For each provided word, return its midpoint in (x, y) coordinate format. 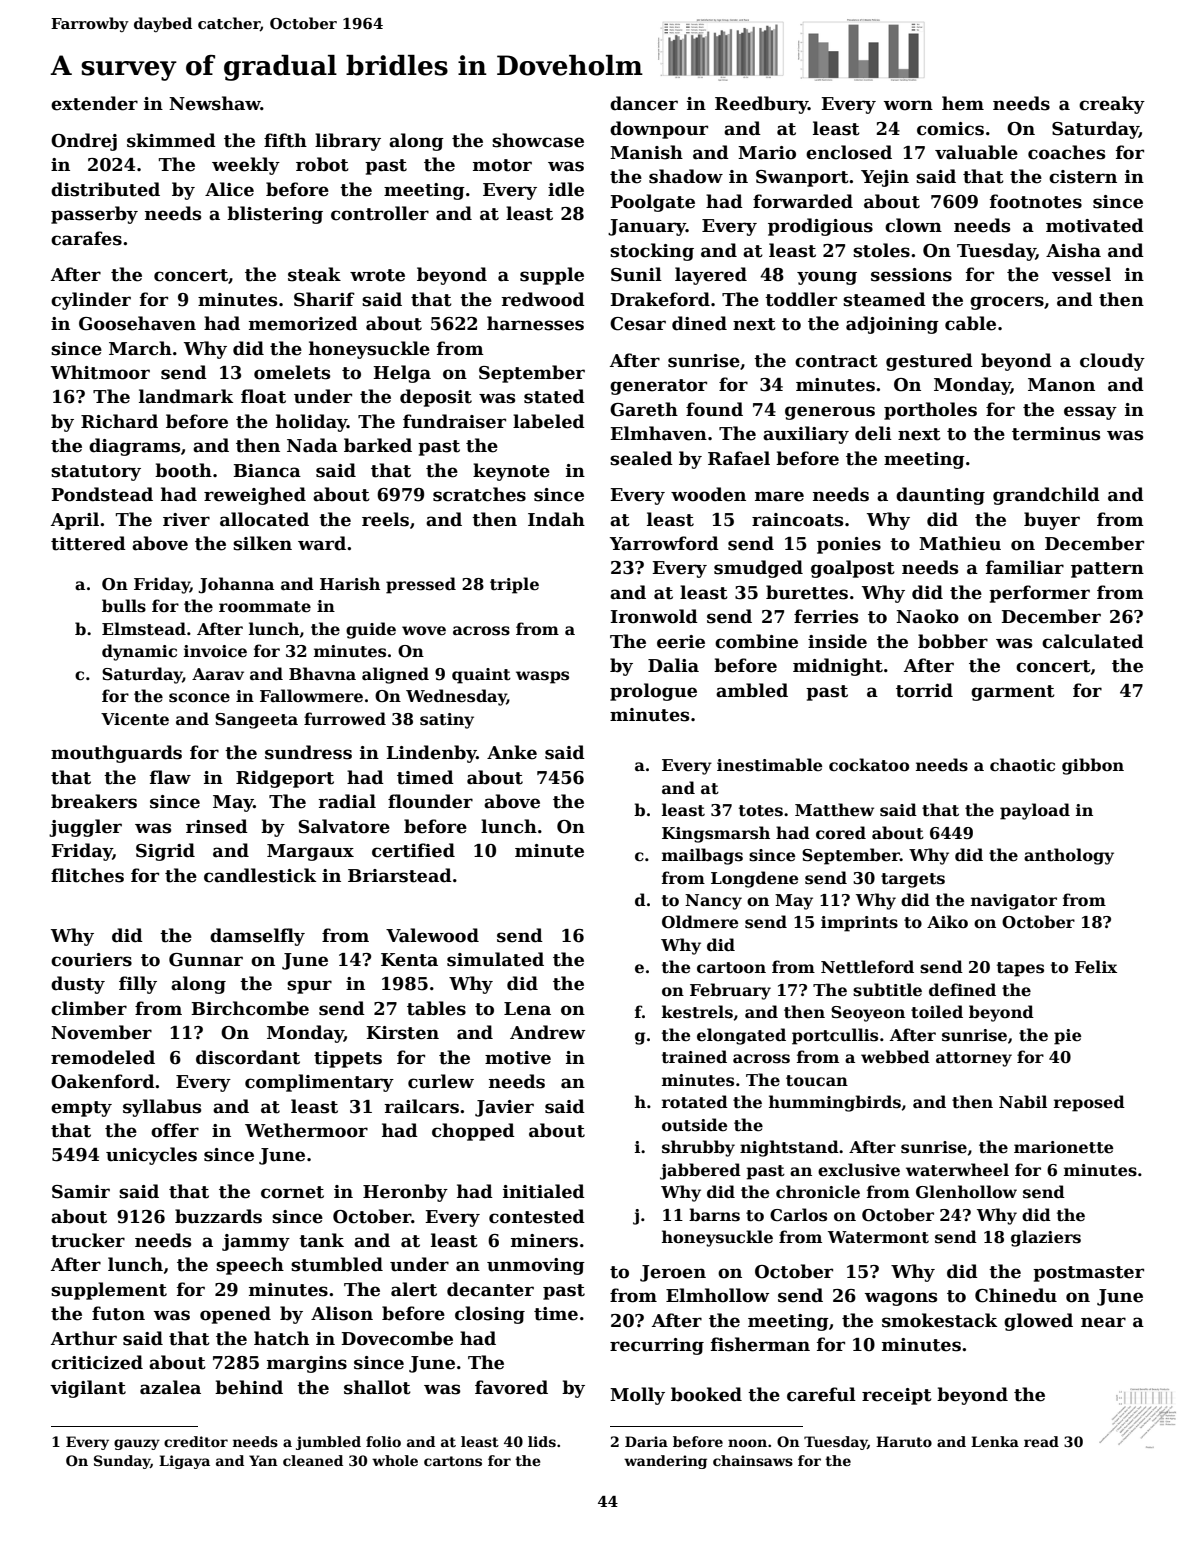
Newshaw (215, 103)
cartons (453, 1461)
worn (908, 105)
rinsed (217, 826)
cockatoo (869, 765)
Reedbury (761, 105)
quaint (481, 676)
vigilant (88, 1389)
